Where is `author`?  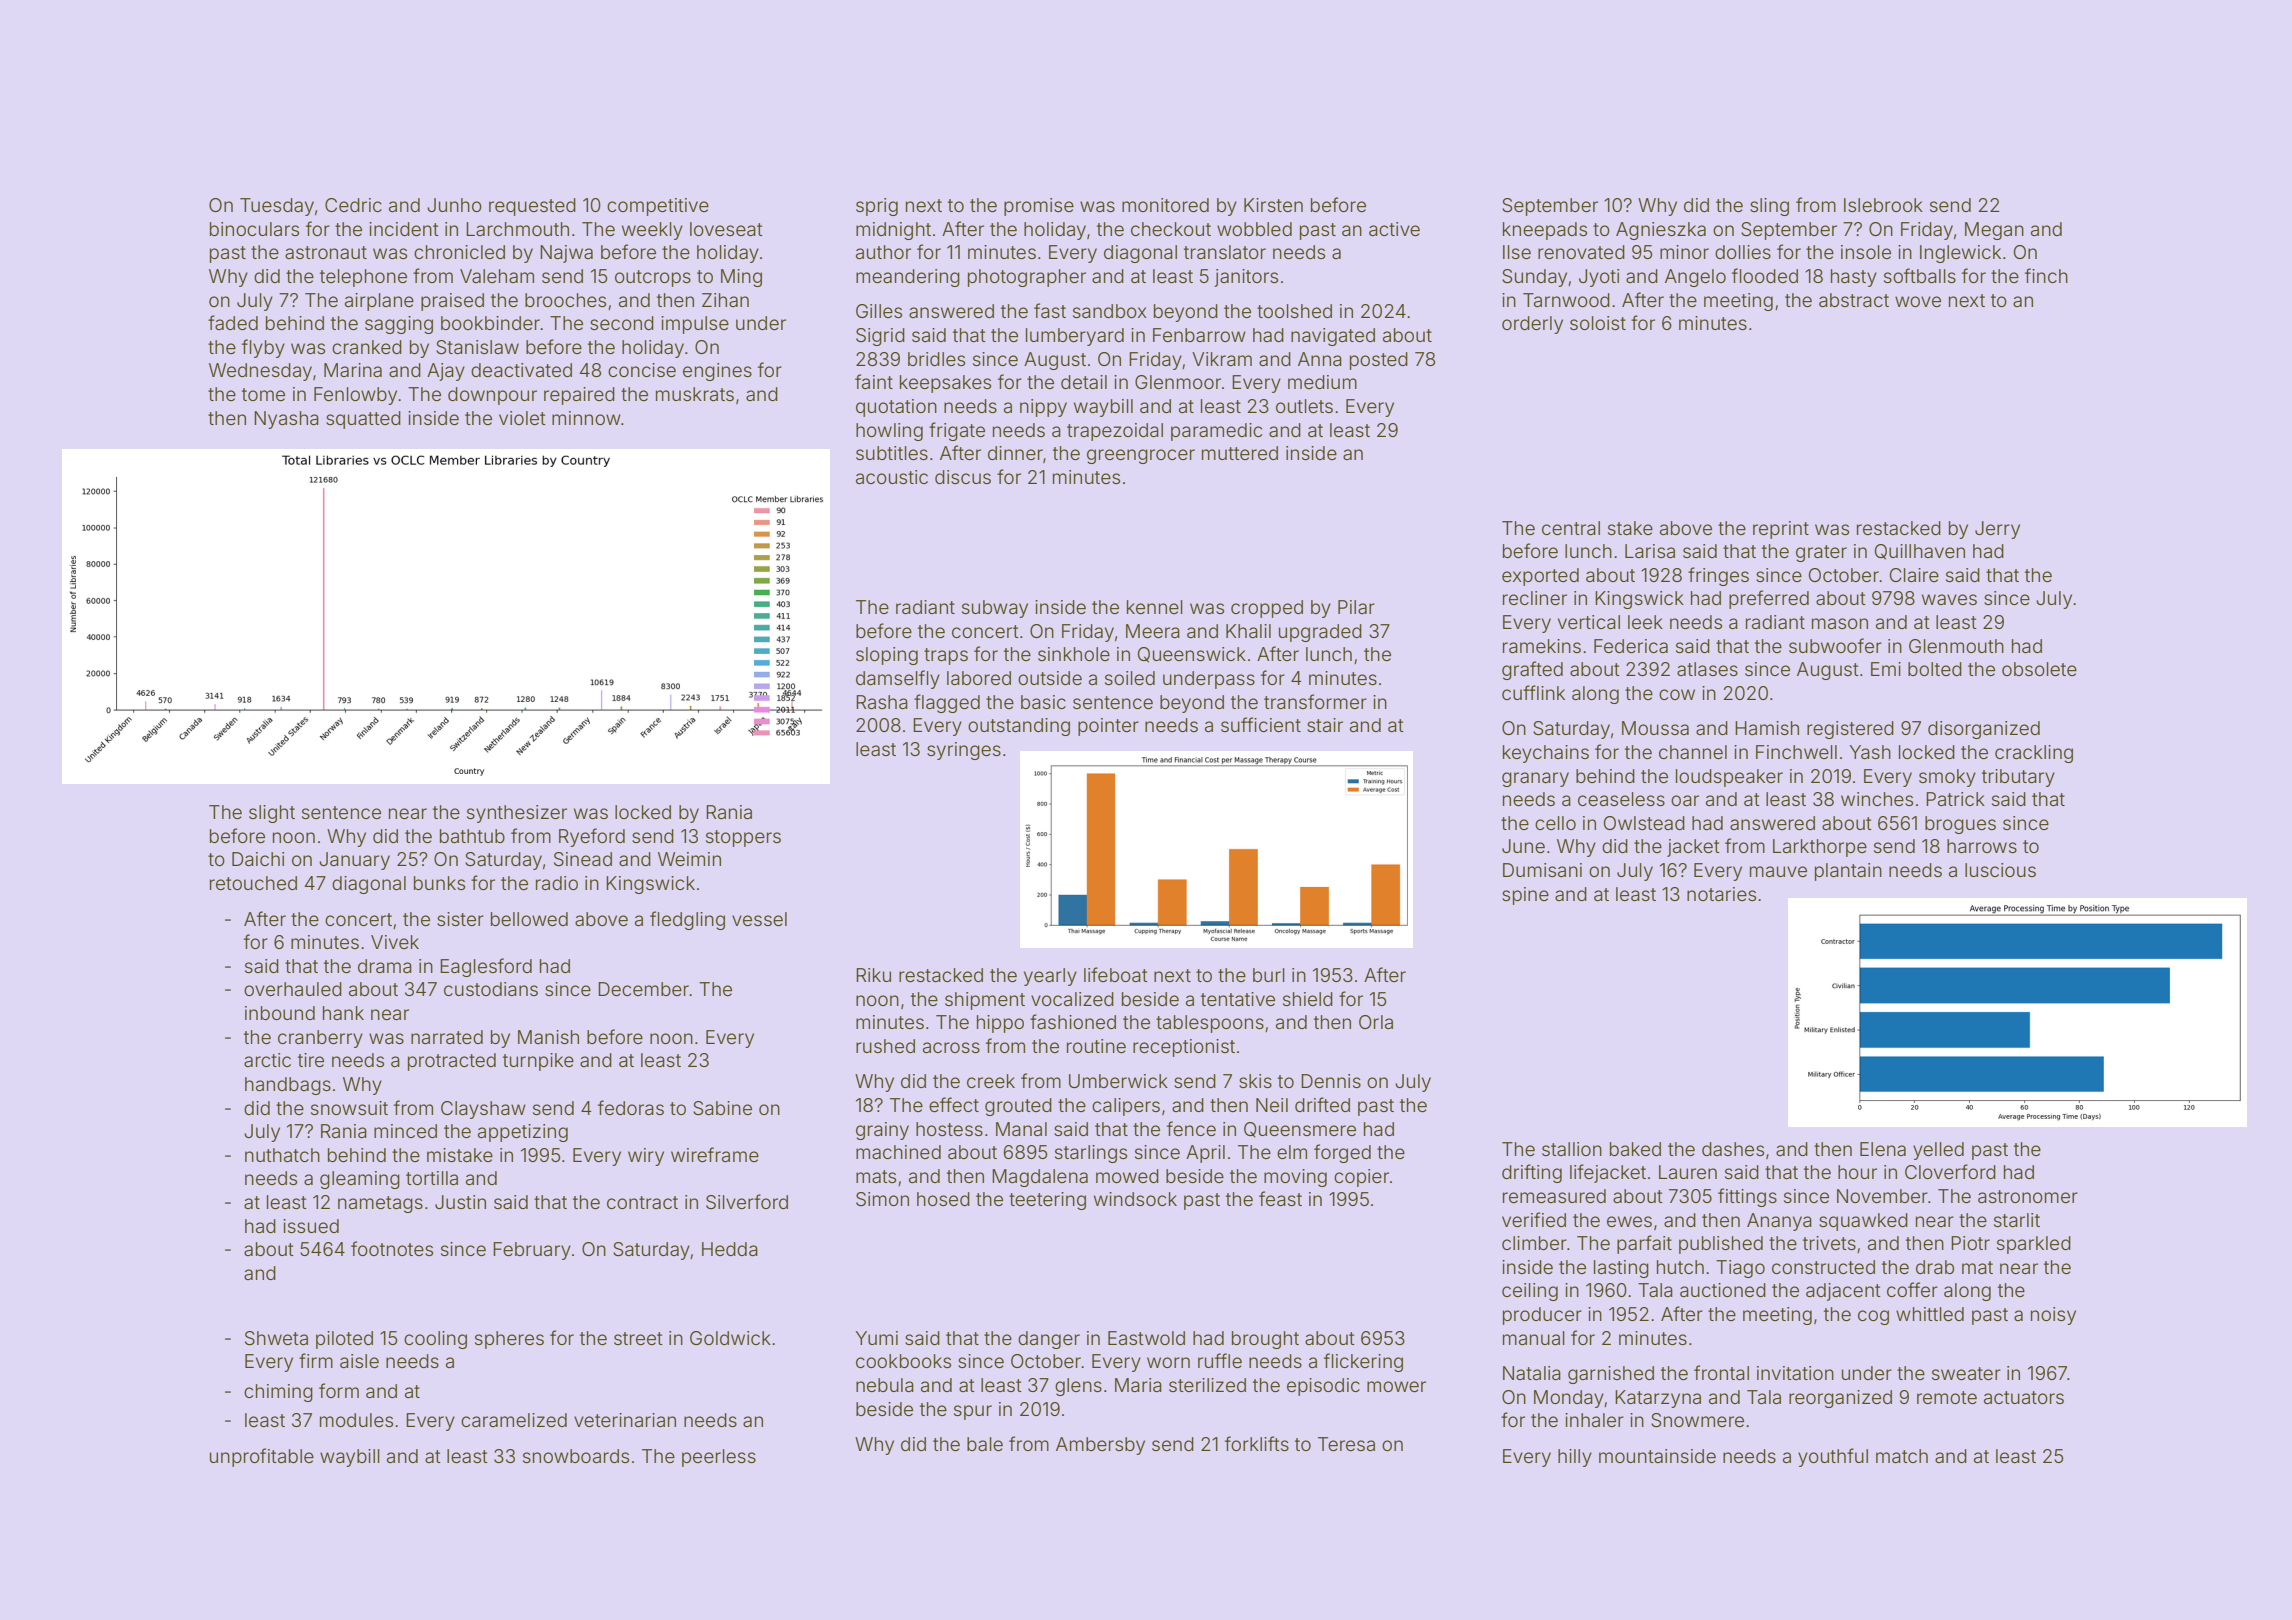 author is located at coordinates (883, 252).
